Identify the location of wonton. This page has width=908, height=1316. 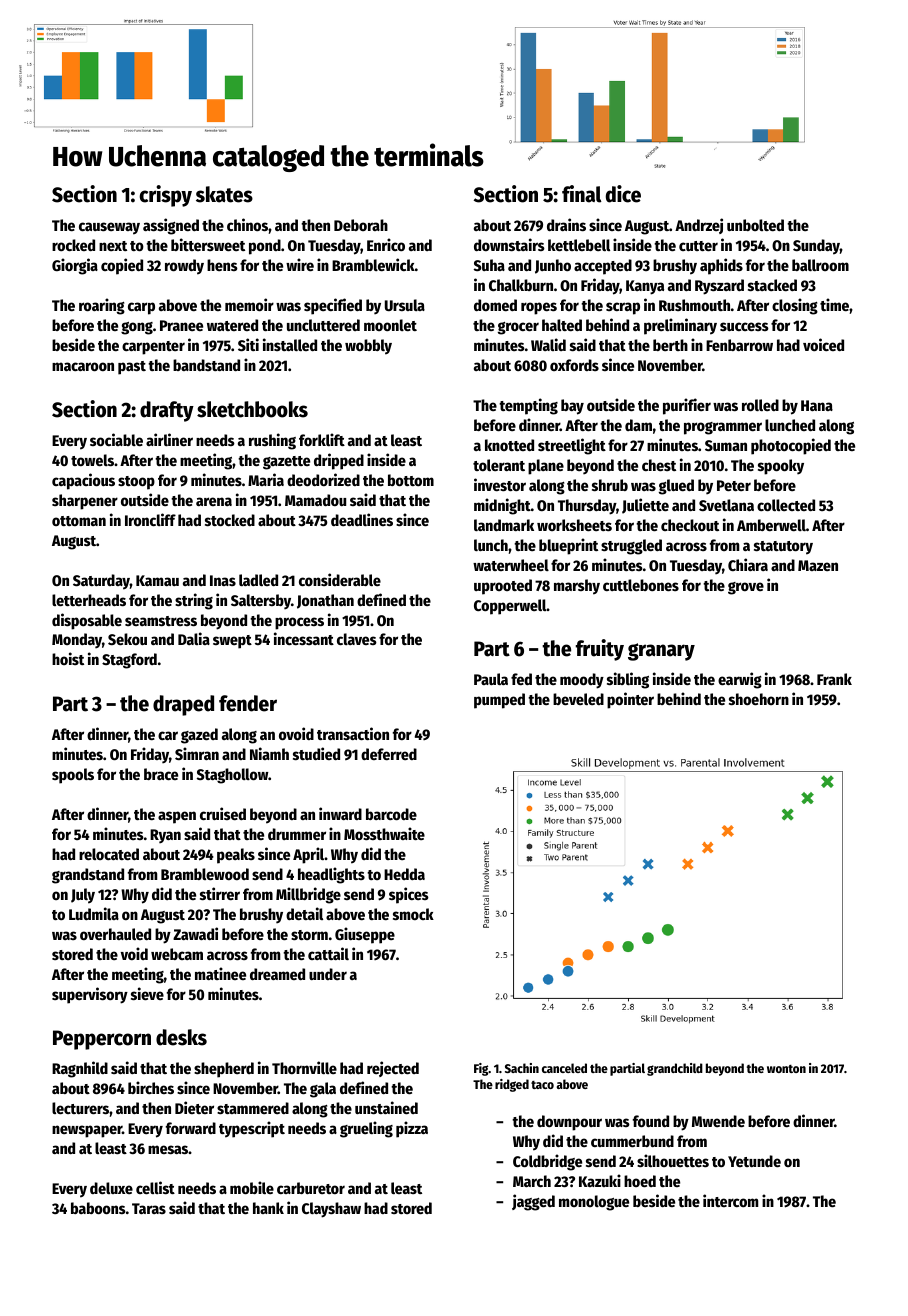
(786, 1069).
